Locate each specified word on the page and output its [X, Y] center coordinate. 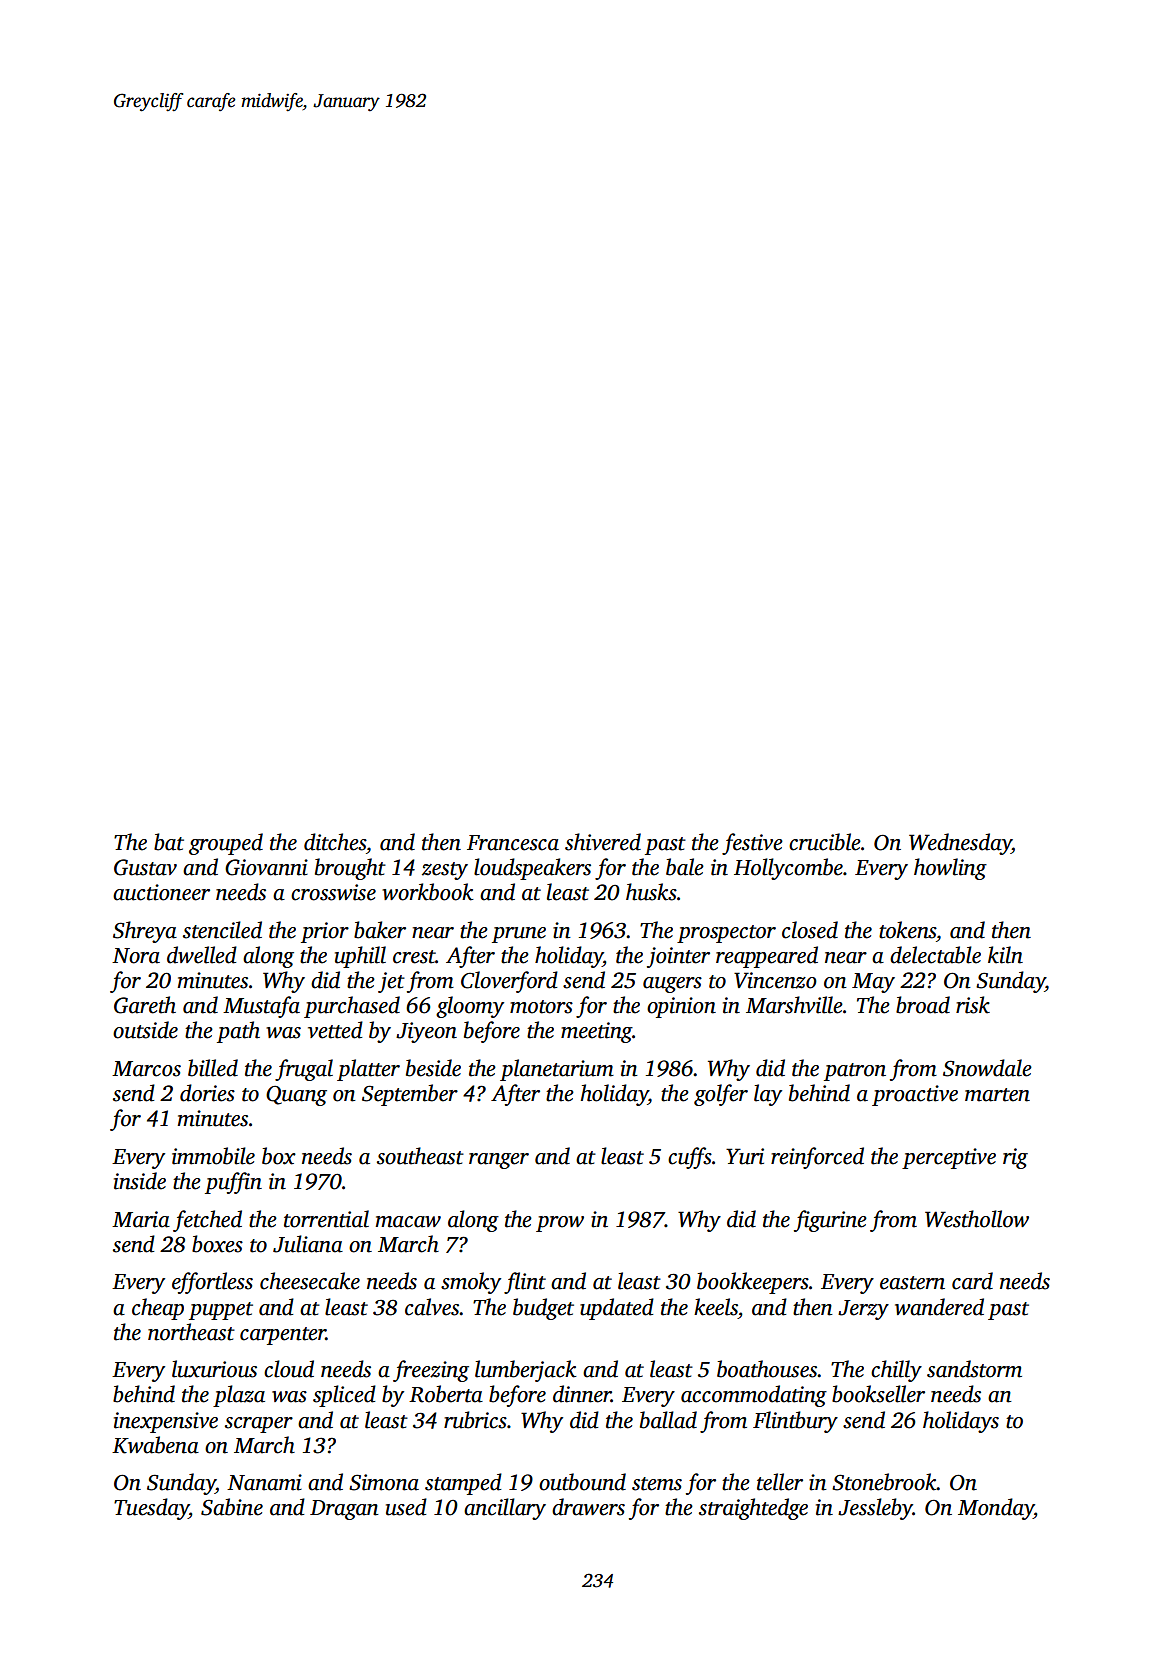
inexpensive [166, 1422]
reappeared [767, 957]
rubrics [475, 1420]
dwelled [202, 955]
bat [169, 842]
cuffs [690, 1158]
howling [950, 869]
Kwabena [155, 1445]
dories [207, 1093]
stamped [463, 1484]
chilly [896, 1371]
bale [685, 867]
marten [997, 1095]
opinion [681, 1007]
